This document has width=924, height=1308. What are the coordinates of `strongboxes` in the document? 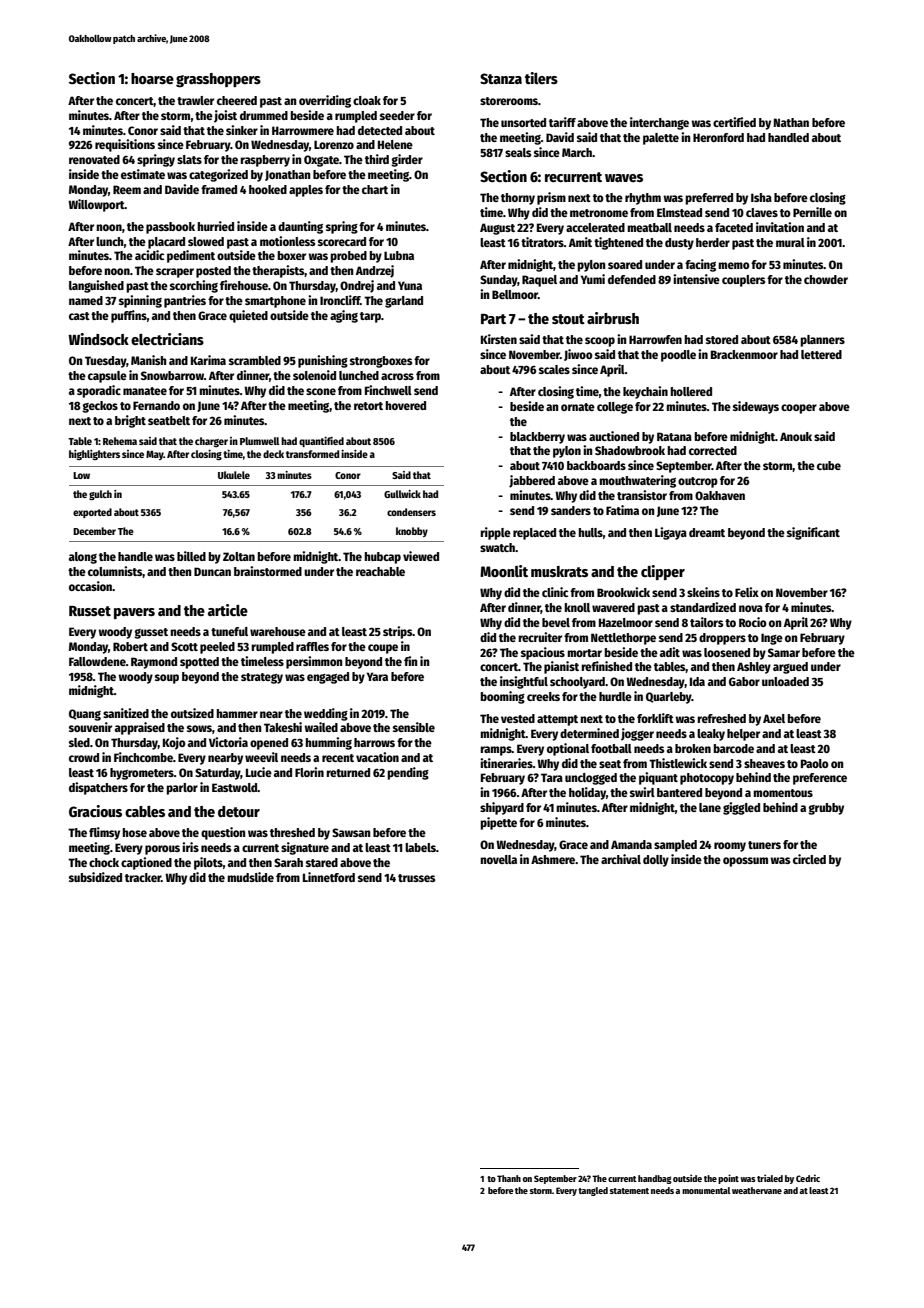 It's located at (381, 362).
